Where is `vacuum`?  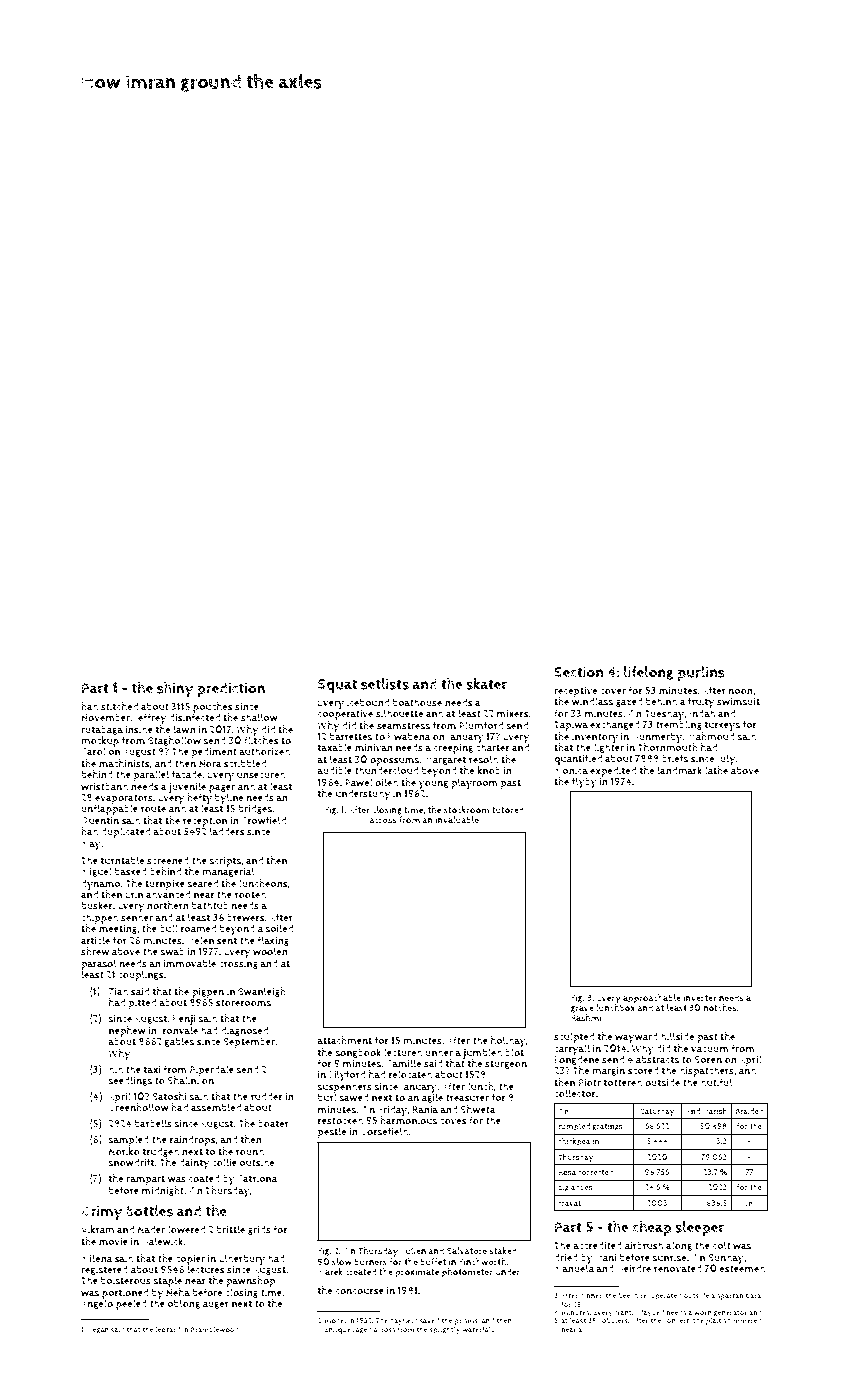
vacuum is located at coordinates (710, 1050).
